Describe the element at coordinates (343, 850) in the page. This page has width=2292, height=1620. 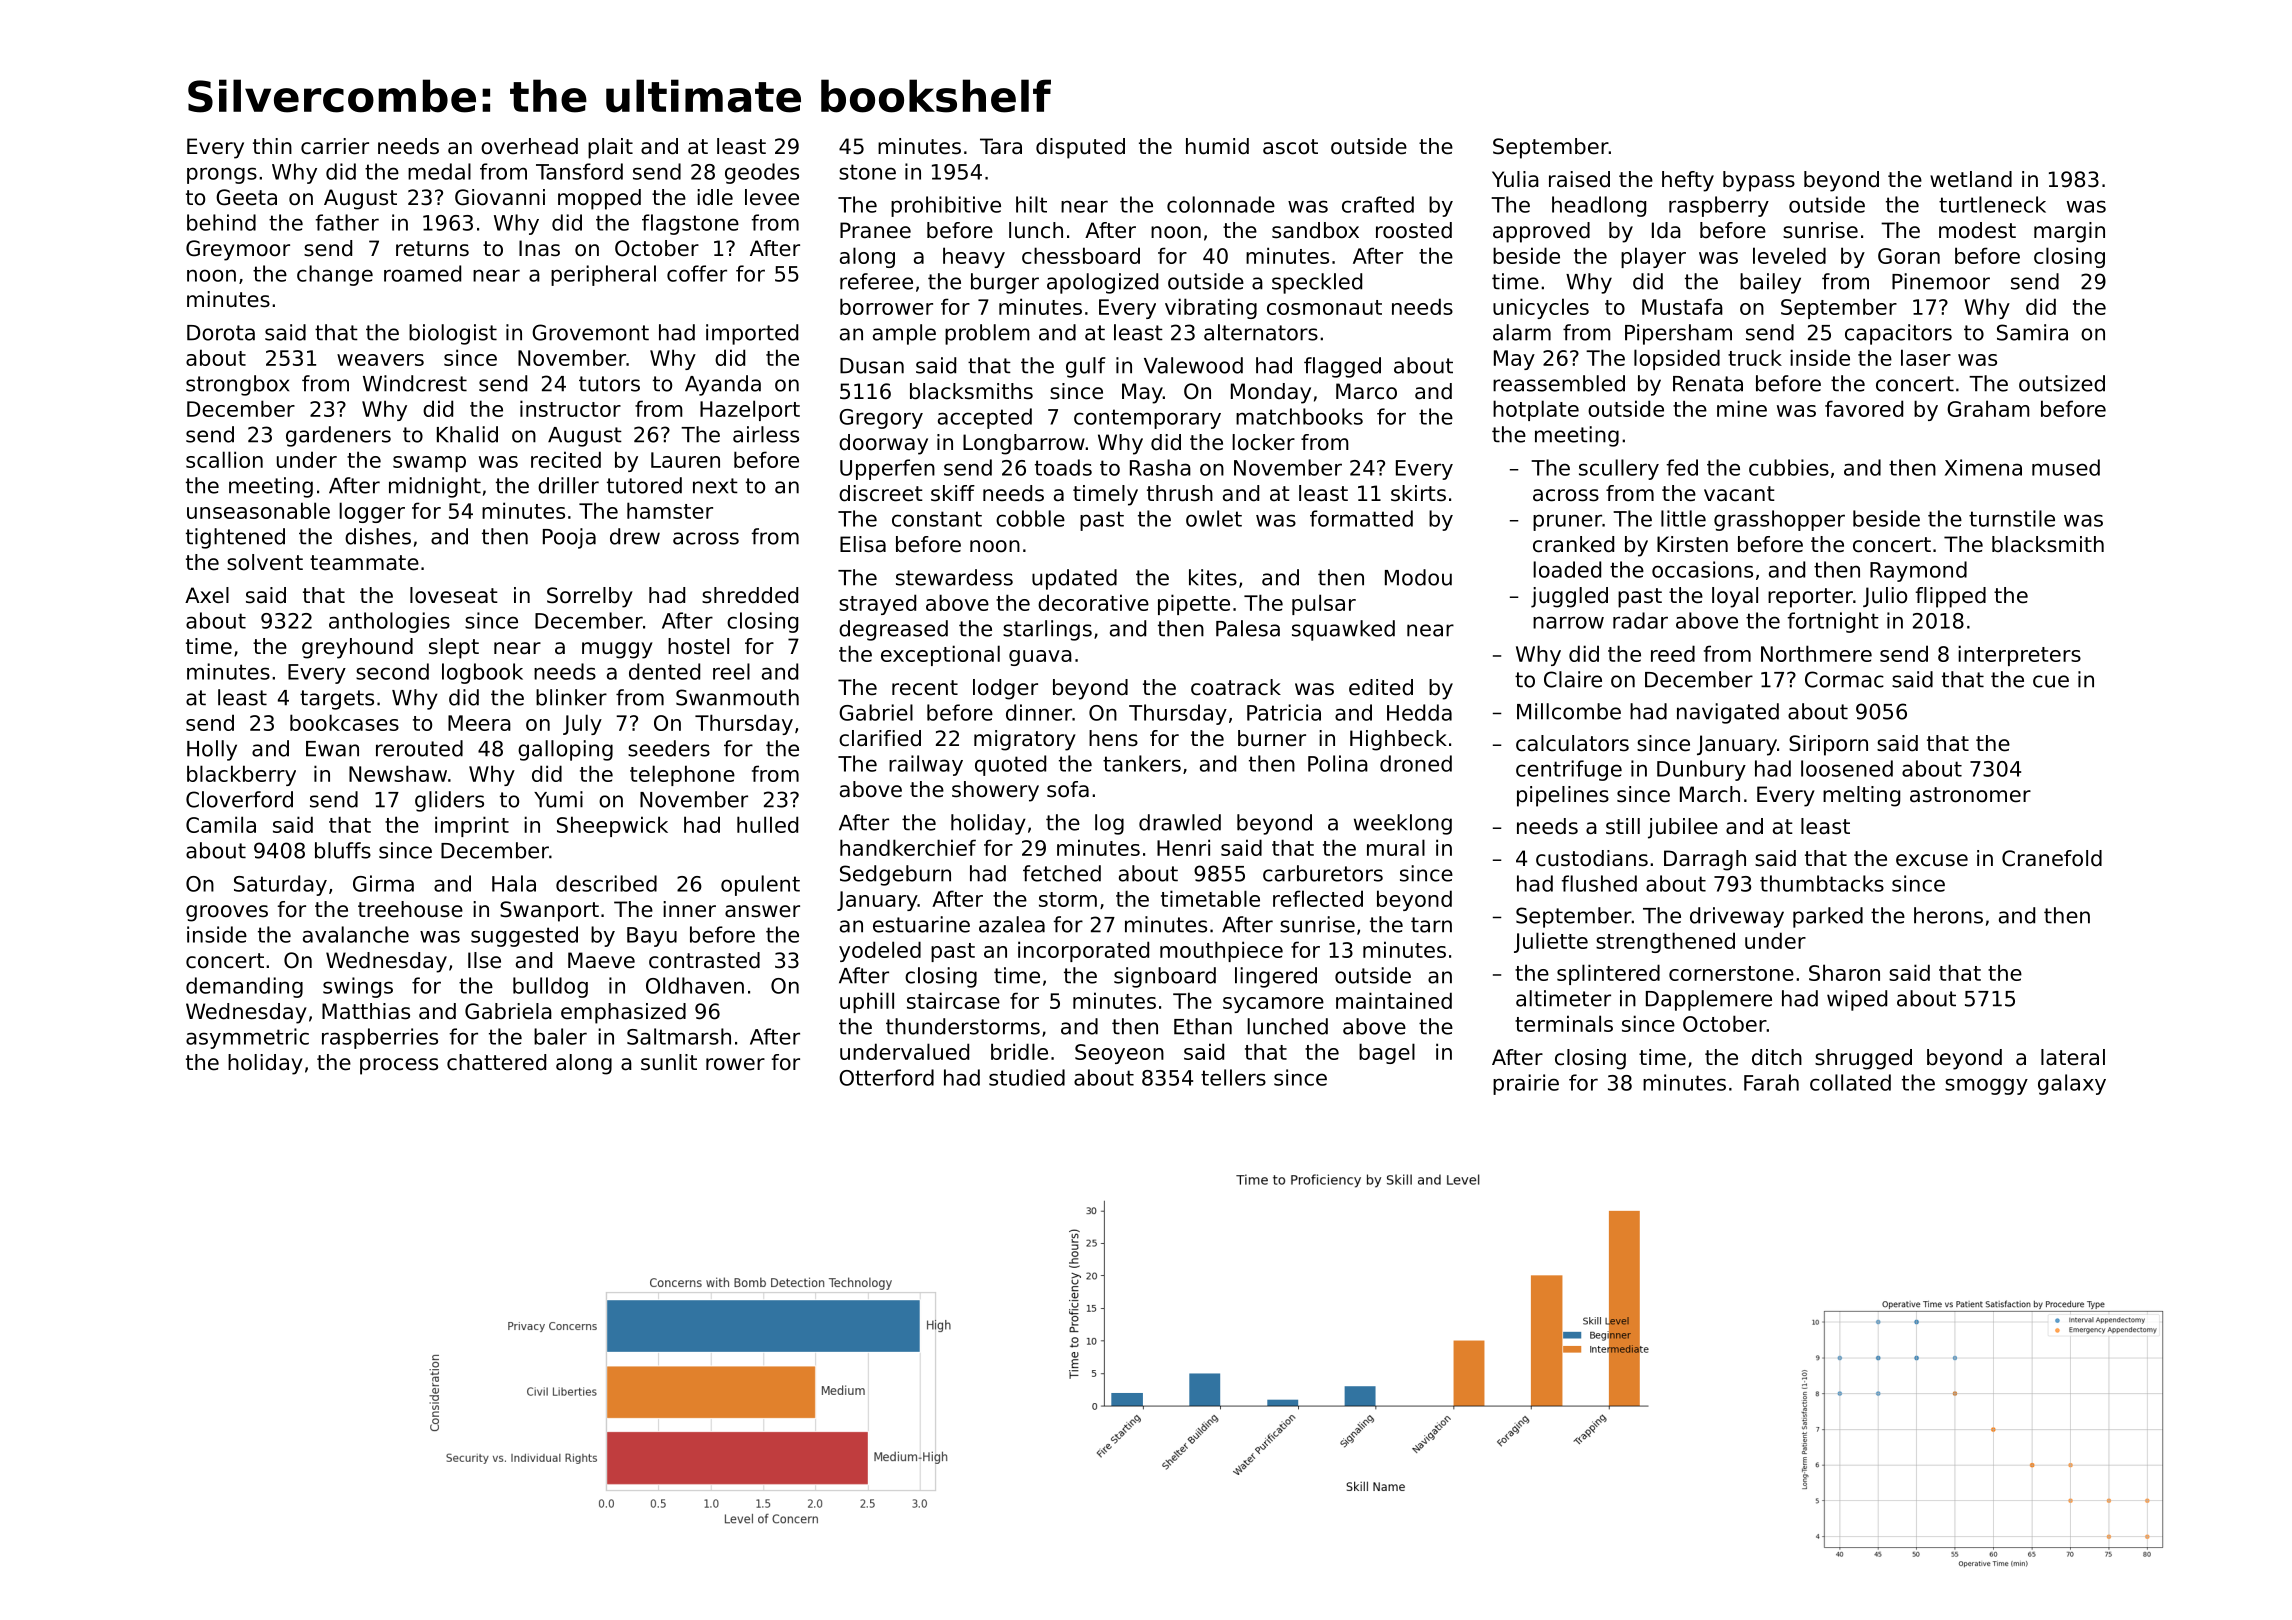
I see `bluffs` at that location.
